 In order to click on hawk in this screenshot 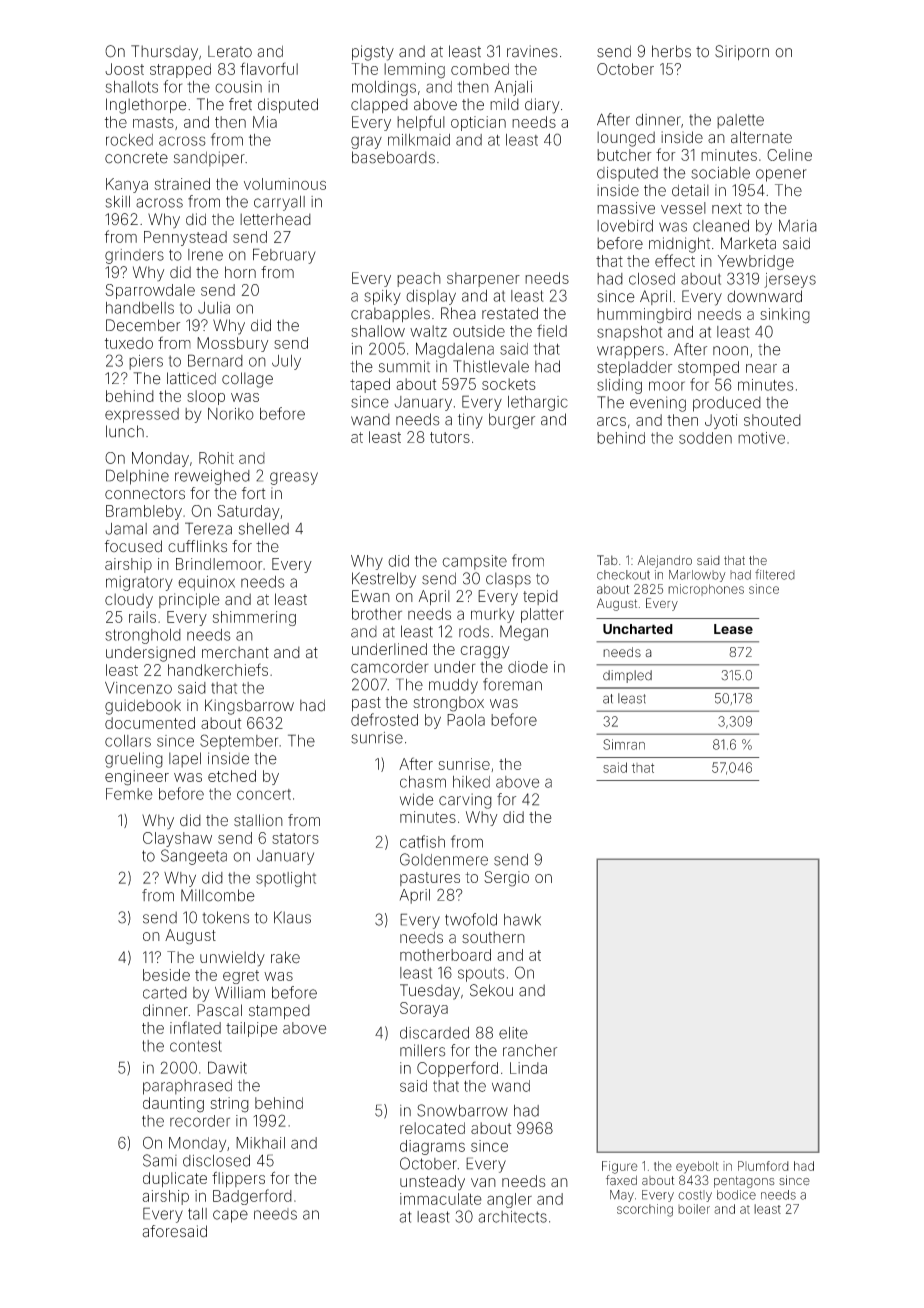, I will do `click(522, 920)`.
